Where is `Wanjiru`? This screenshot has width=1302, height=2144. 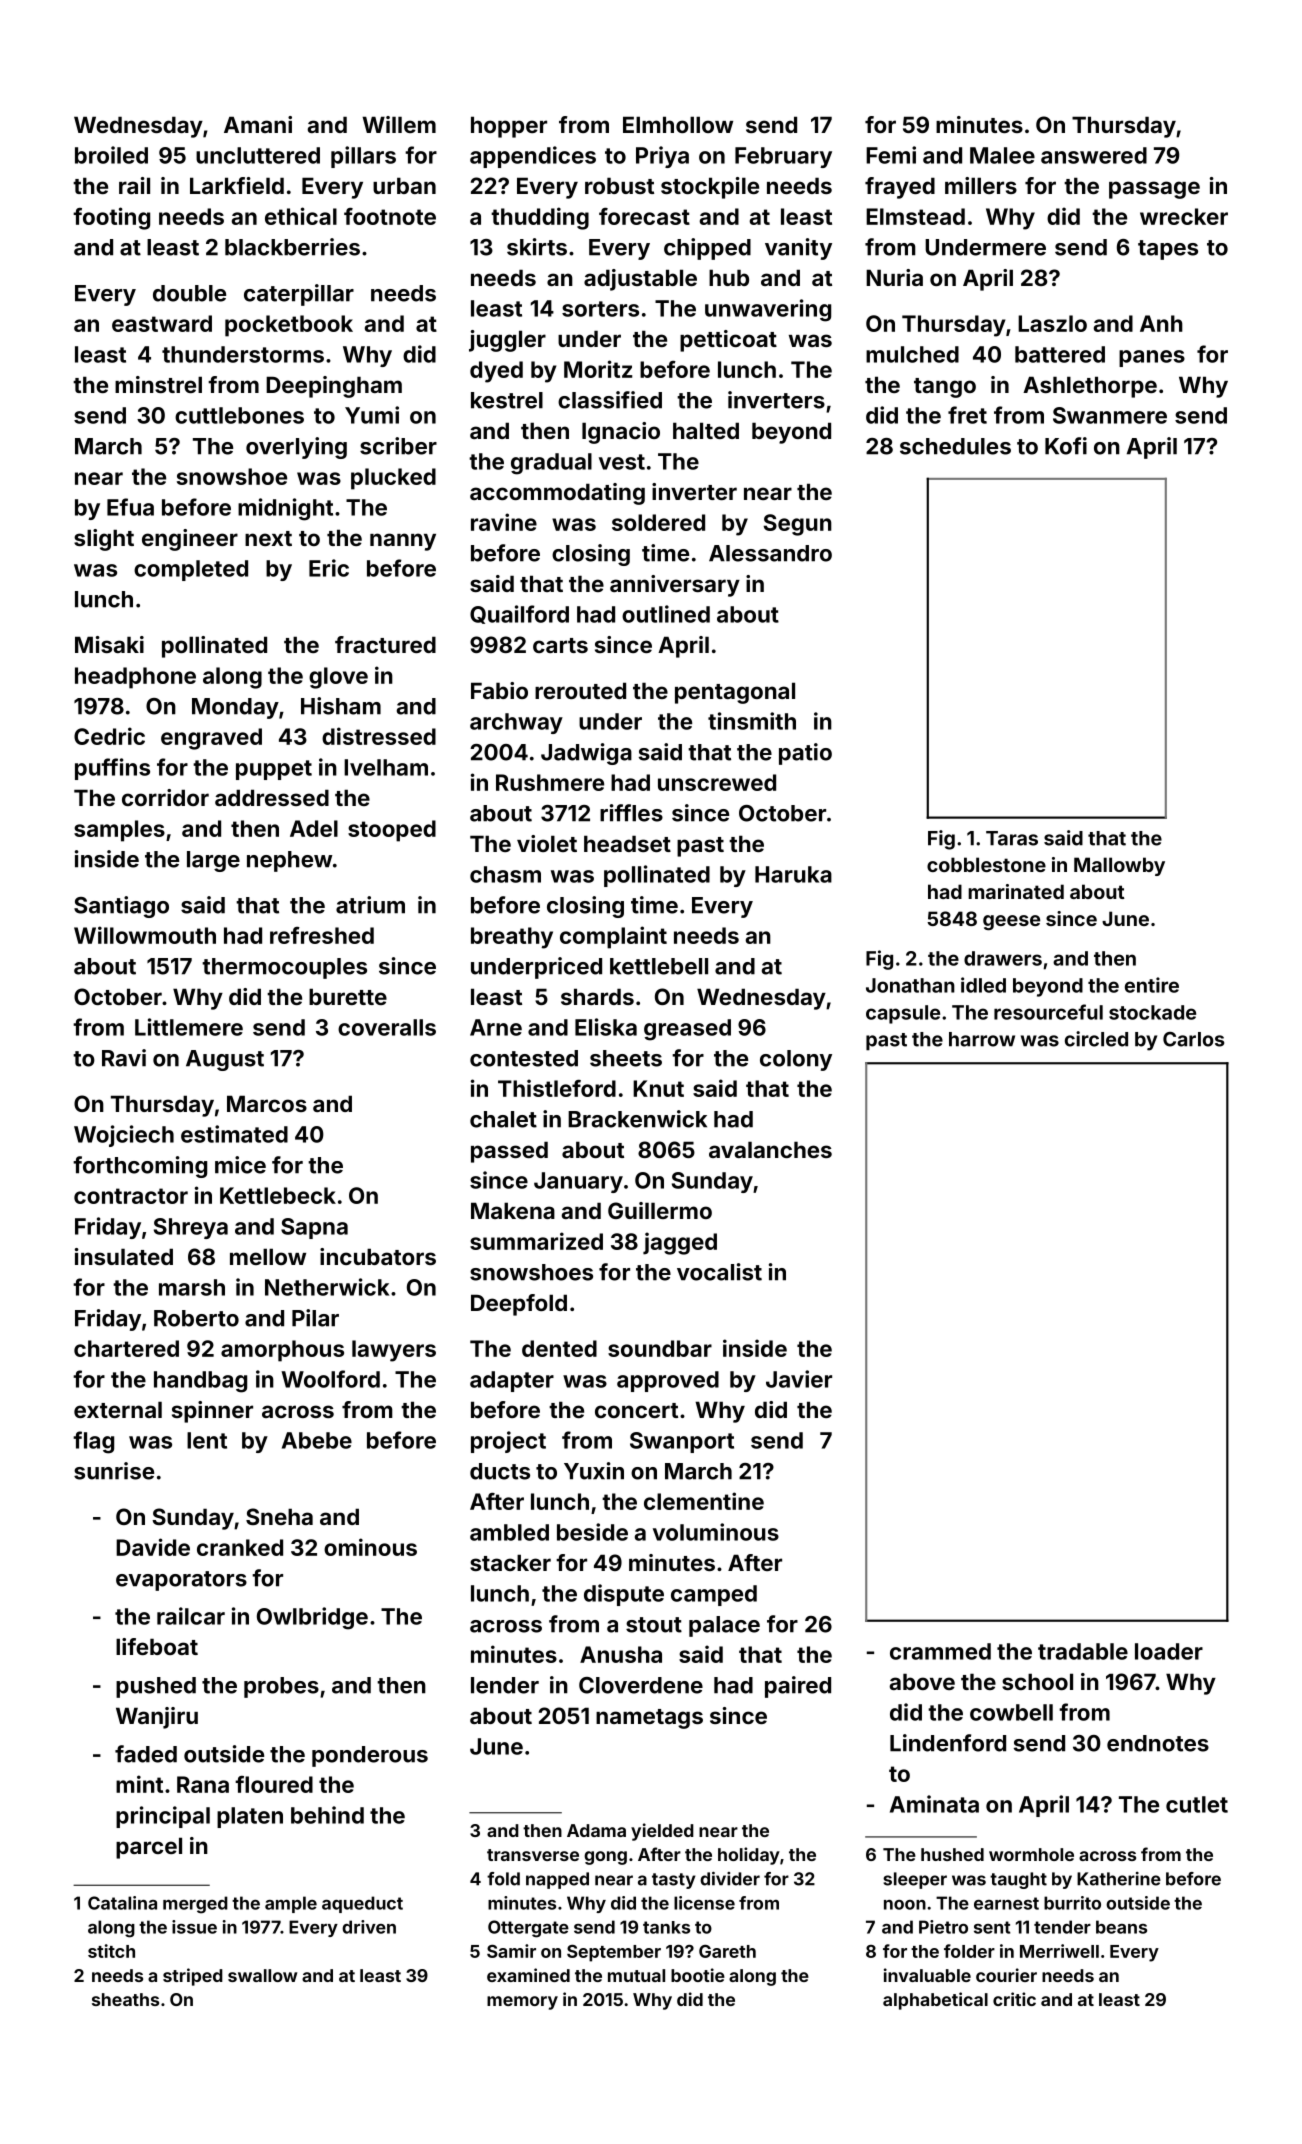 Wanjiru is located at coordinates (157, 1718).
